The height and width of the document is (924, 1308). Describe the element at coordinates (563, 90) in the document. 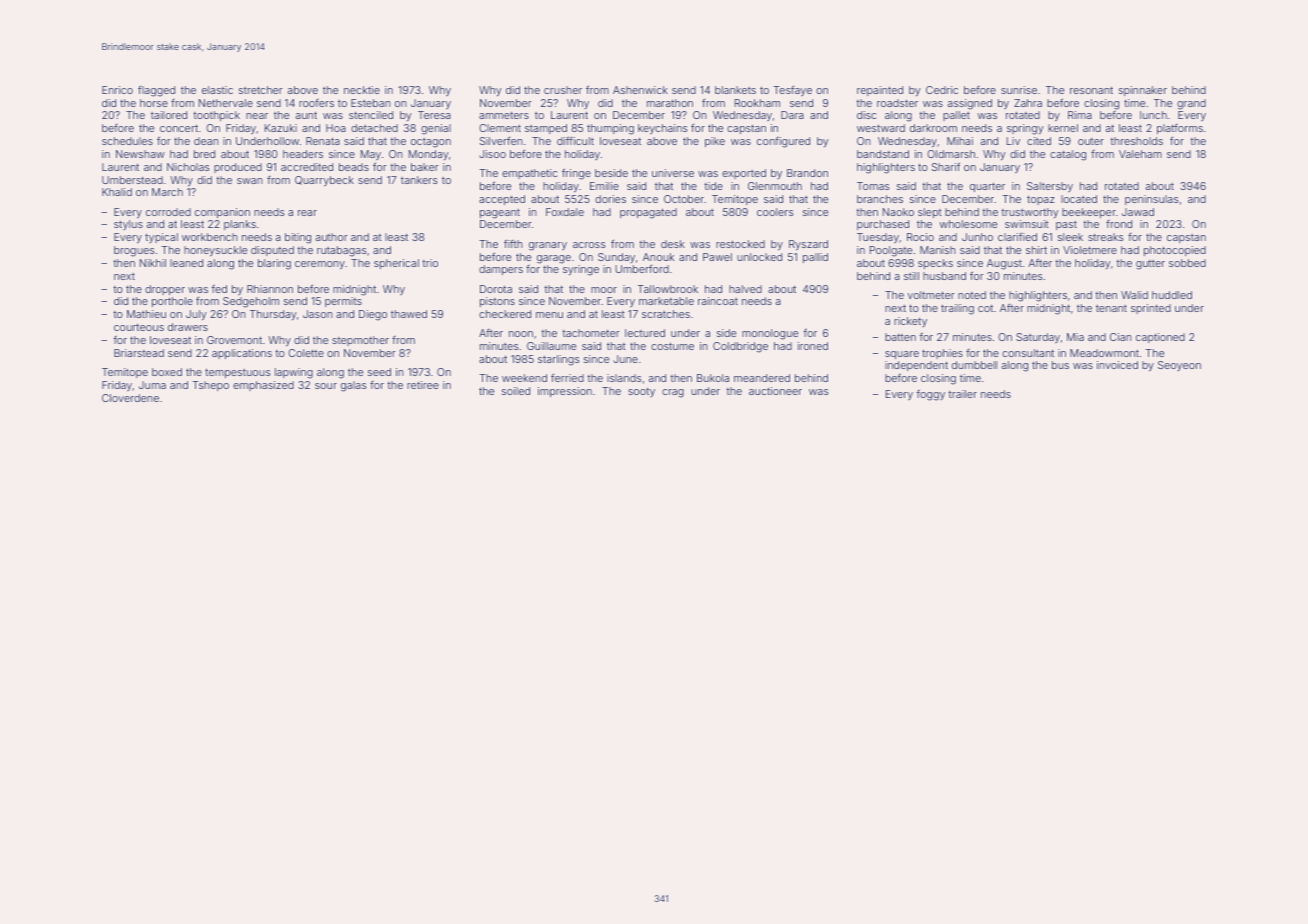

I see `crusher` at that location.
